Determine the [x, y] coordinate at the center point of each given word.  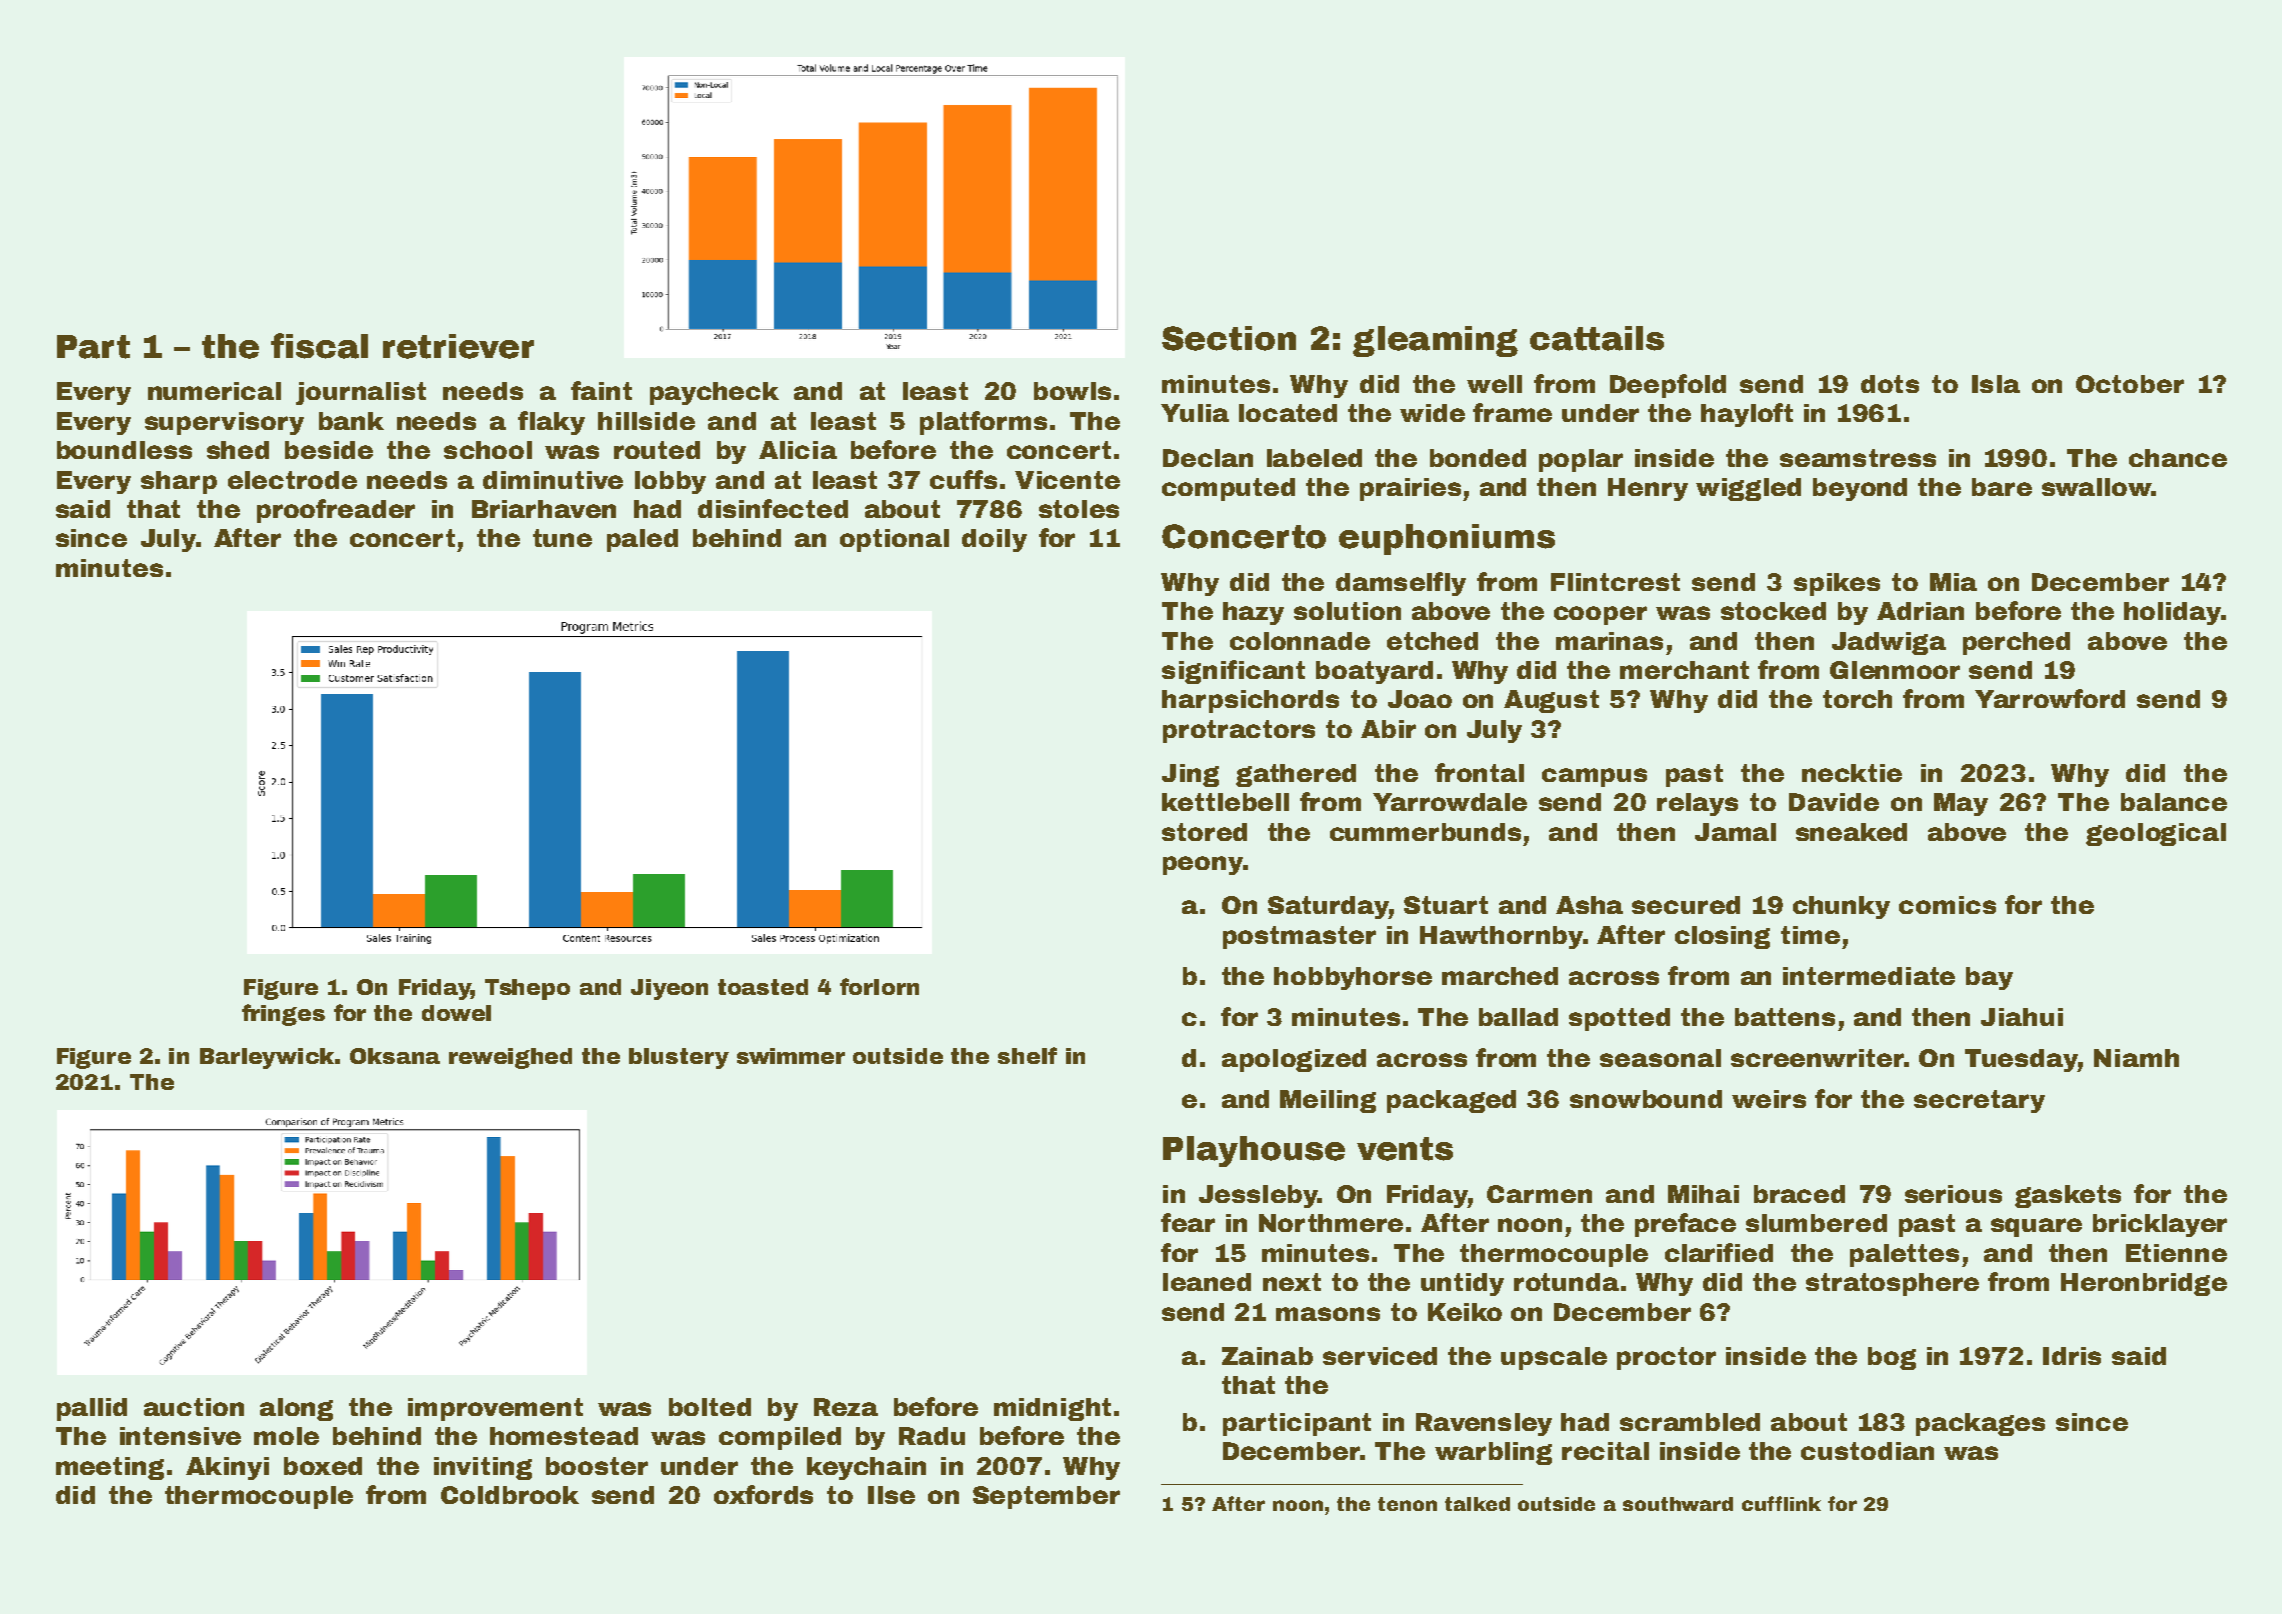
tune [562, 538]
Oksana [395, 1056]
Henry [1648, 489]
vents [1405, 1149]
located [1288, 413]
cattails [1597, 338]
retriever [458, 346]
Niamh [2136, 1058]
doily [994, 540]
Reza [846, 1407]
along [296, 1409]
